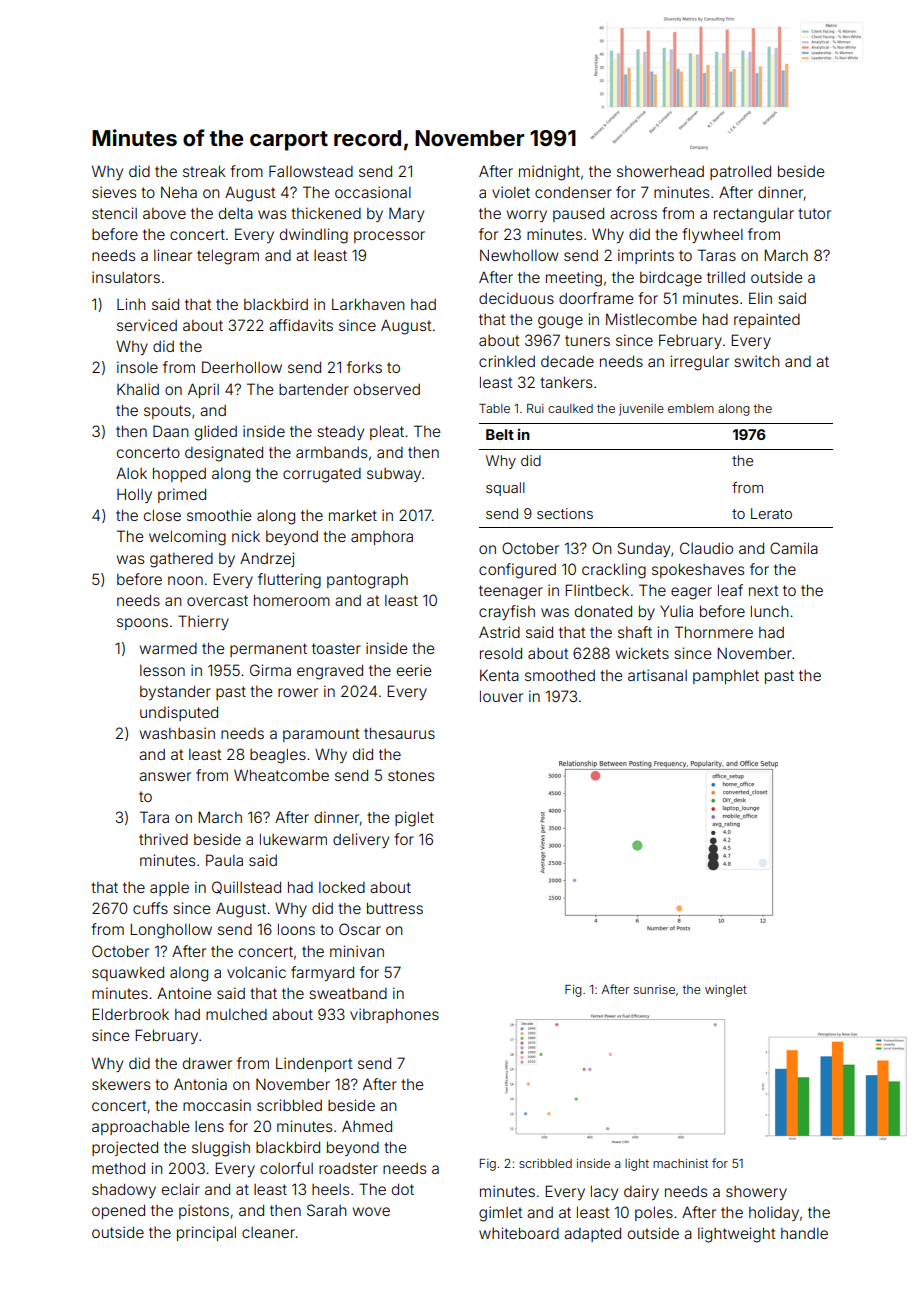 This screenshot has height=1308, width=924. Describe the element at coordinates (114, 213) in the screenshot. I see `stencil` at that location.
